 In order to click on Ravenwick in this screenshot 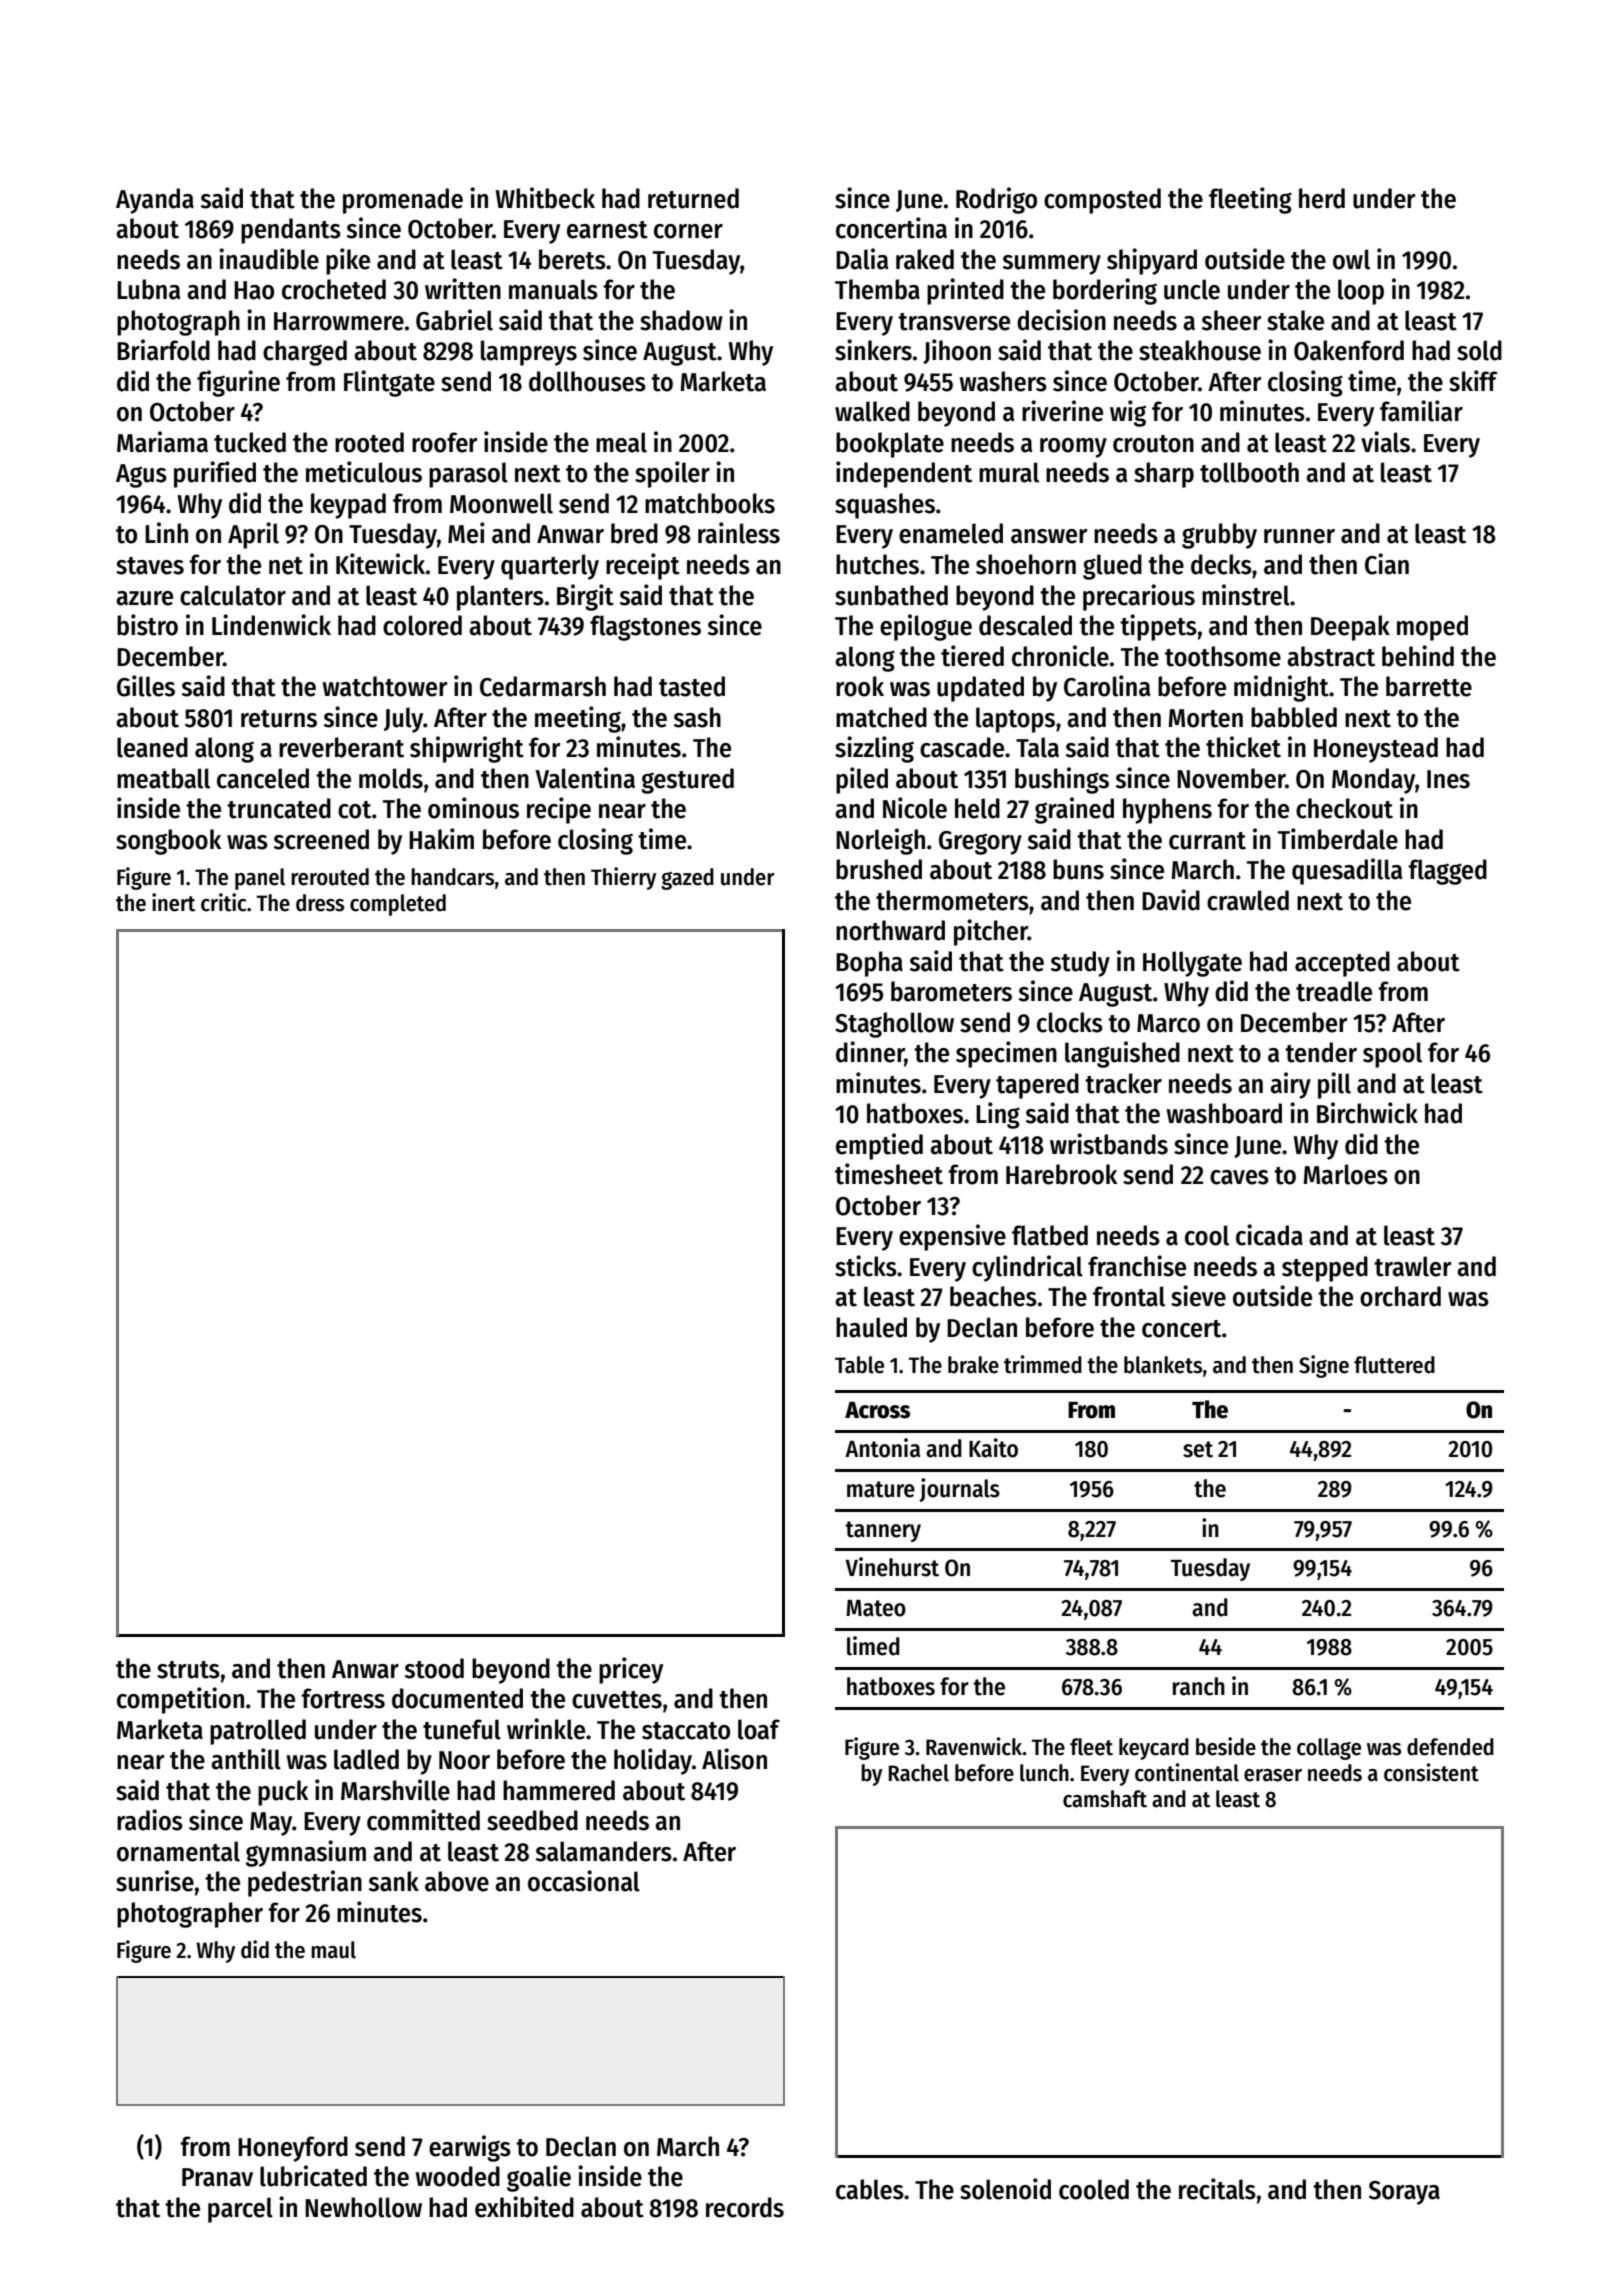, I will do `click(974, 1746)`.
